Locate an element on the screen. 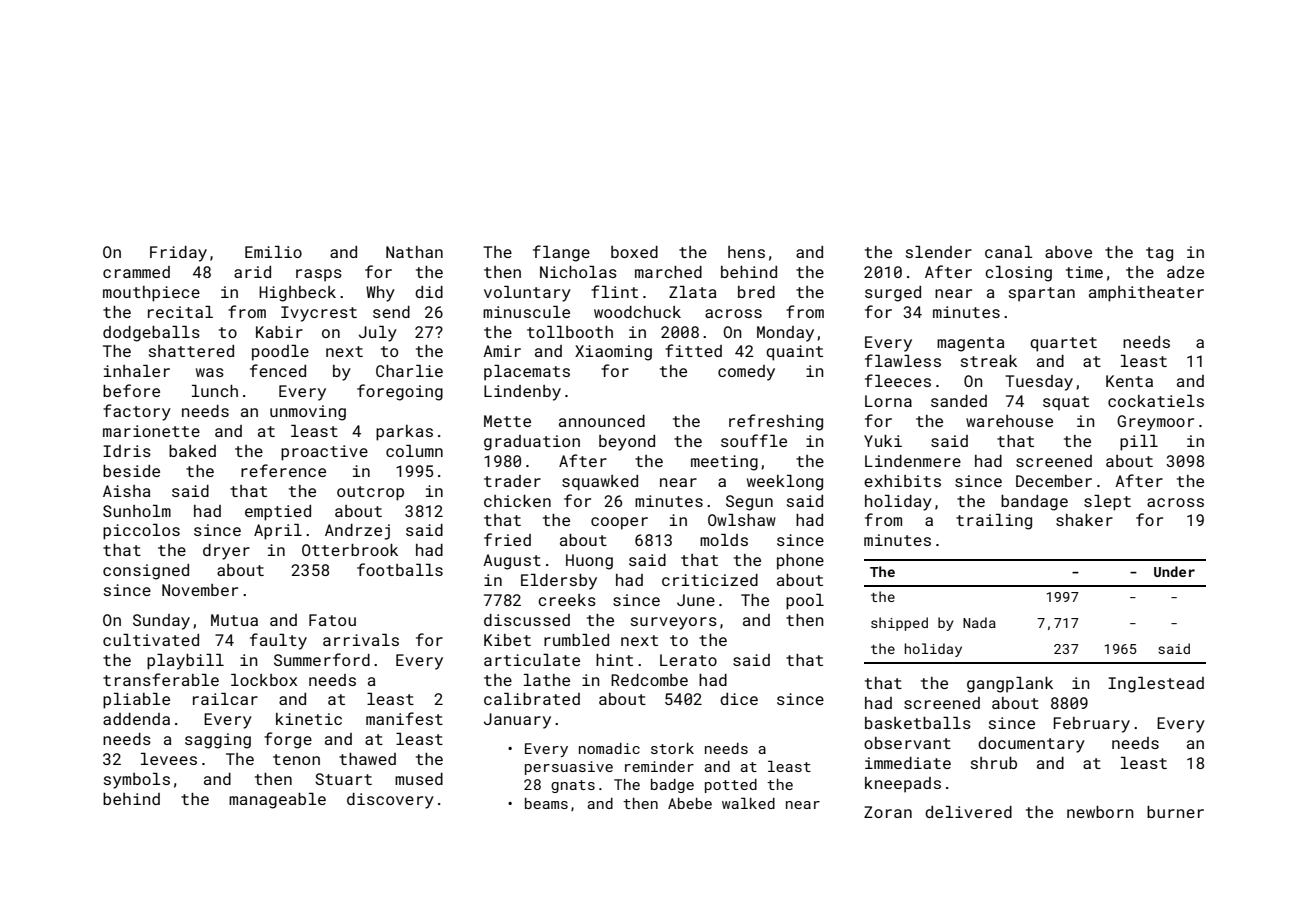 This screenshot has height=924, width=1308. hens is located at coordinates (746, 252).
